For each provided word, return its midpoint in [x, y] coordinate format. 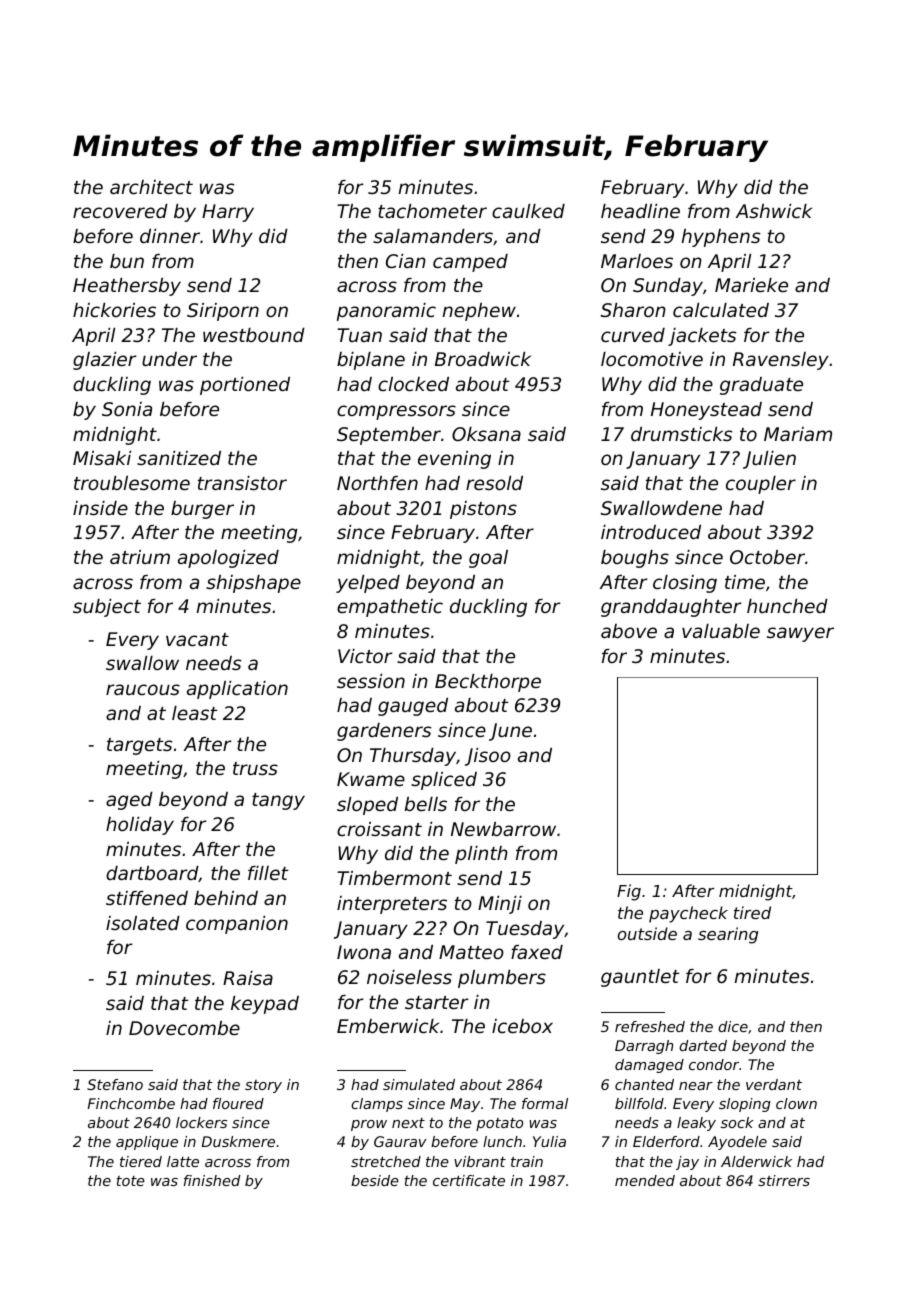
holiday [140, 826]
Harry [228, 213]
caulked [528, 211]
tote [131, 1181]
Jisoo [488, 757]
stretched [386, 1161]
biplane [371, 361]
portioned [245, 386]
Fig [629, 892]
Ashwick [774, 211]
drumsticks [681, 434]
